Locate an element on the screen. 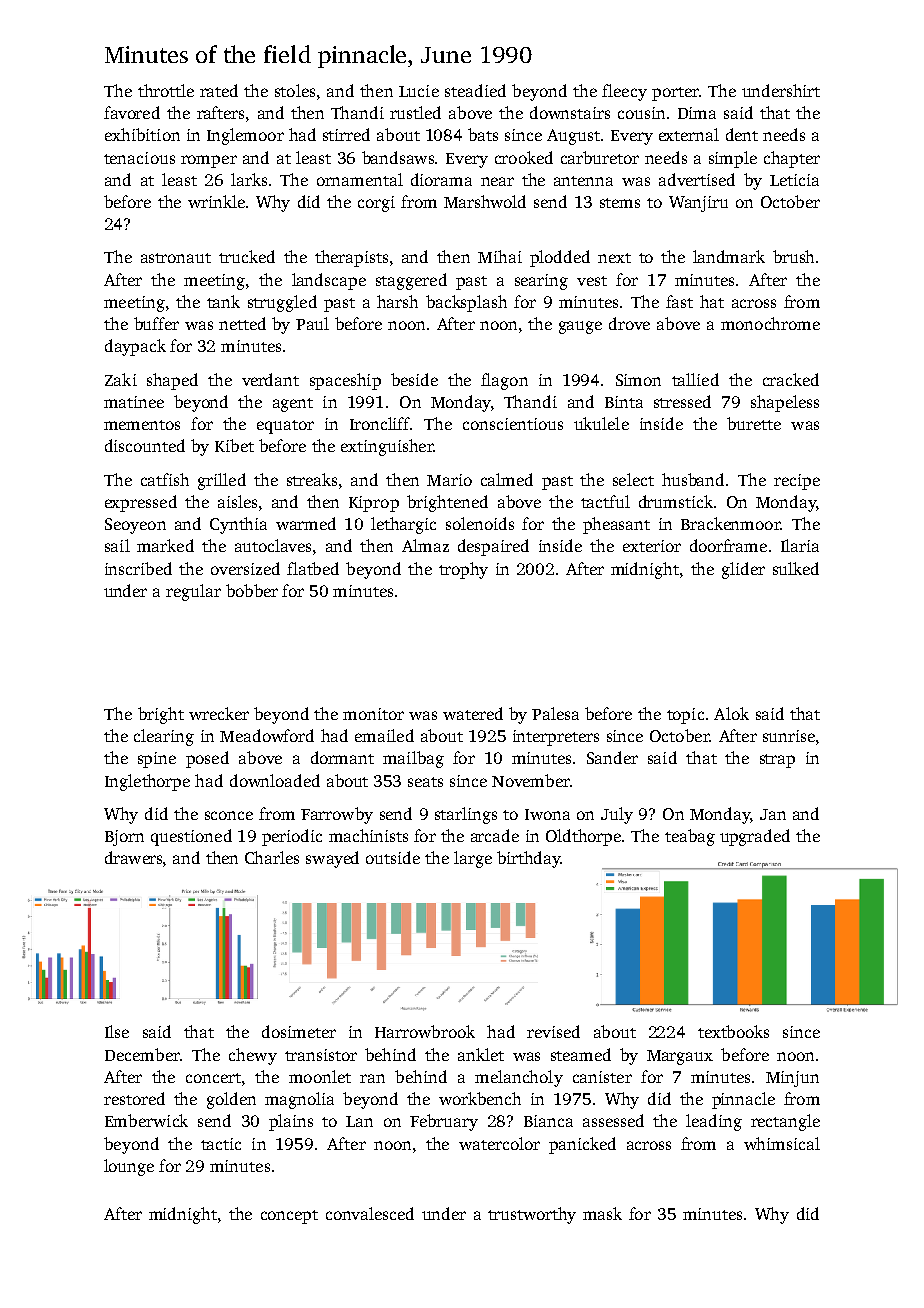 The width and height of the screenshot is (924, 1308). sunrise is located at coordinates (789, 736).
